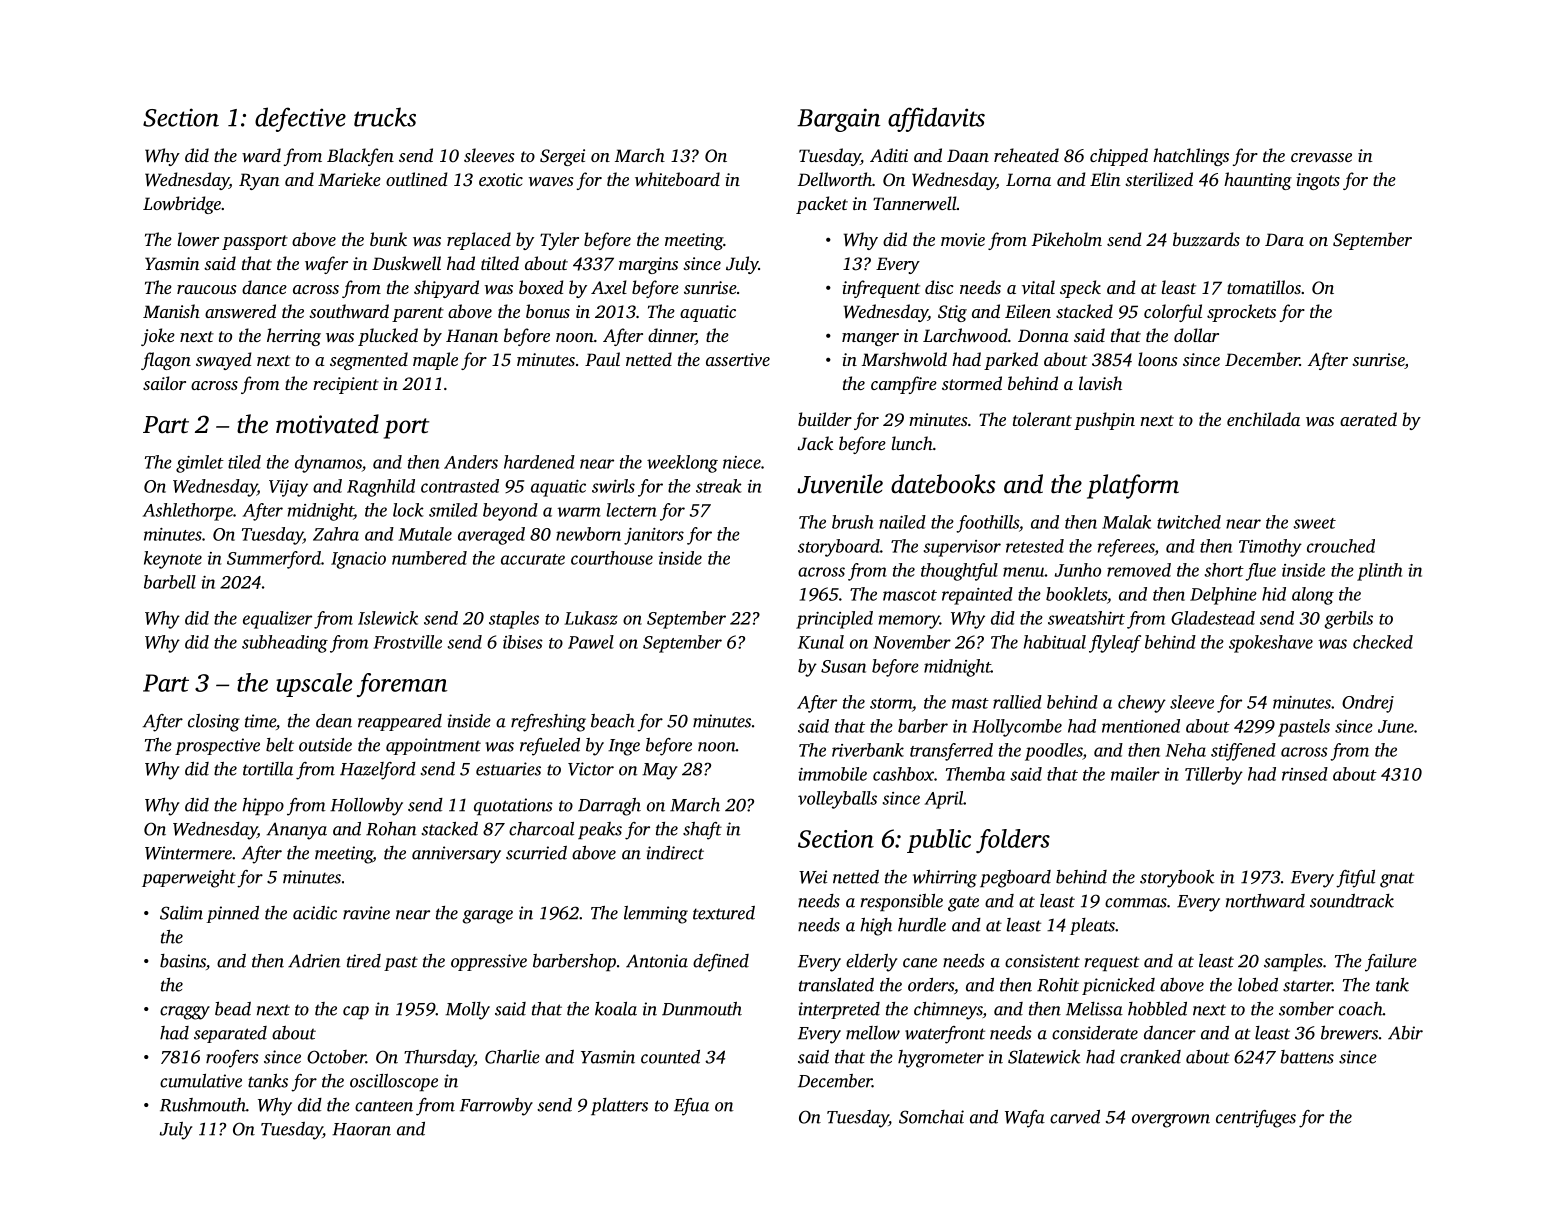  Describe the element at coordinates (1396, 726) in the page. I see `June` at that location.
